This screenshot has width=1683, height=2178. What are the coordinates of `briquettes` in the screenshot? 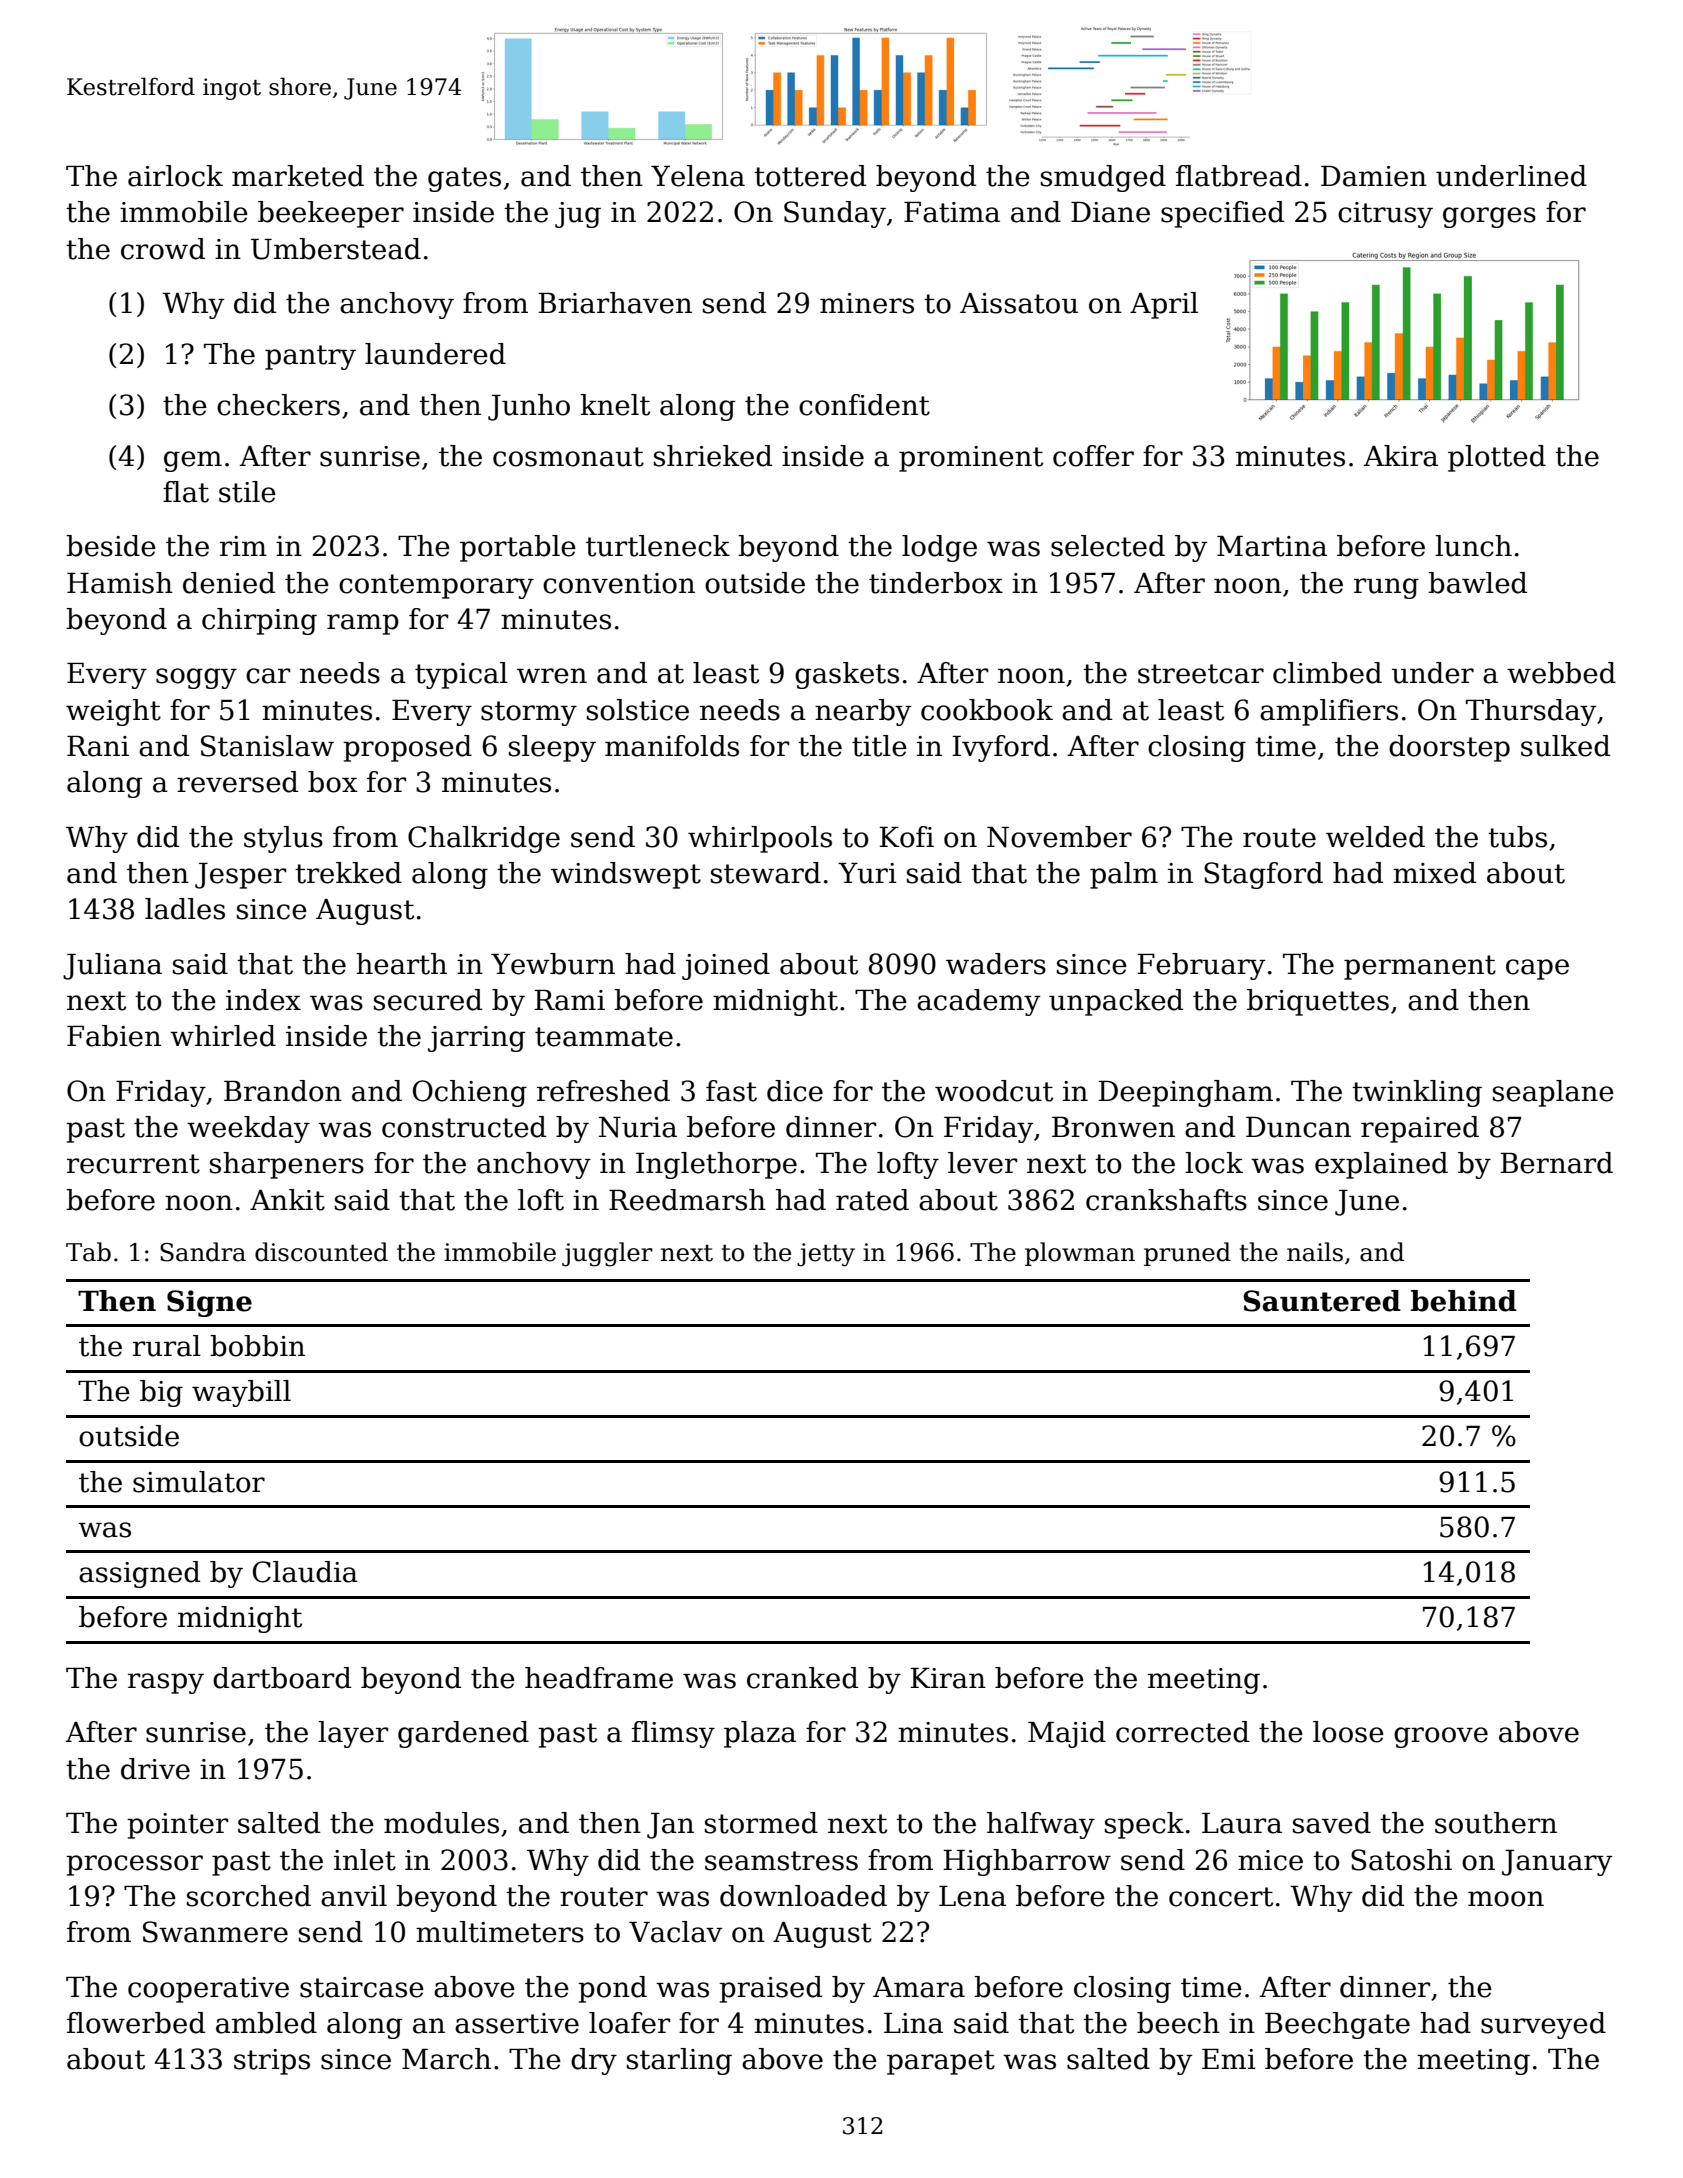 It's located at (1318, 1002).
